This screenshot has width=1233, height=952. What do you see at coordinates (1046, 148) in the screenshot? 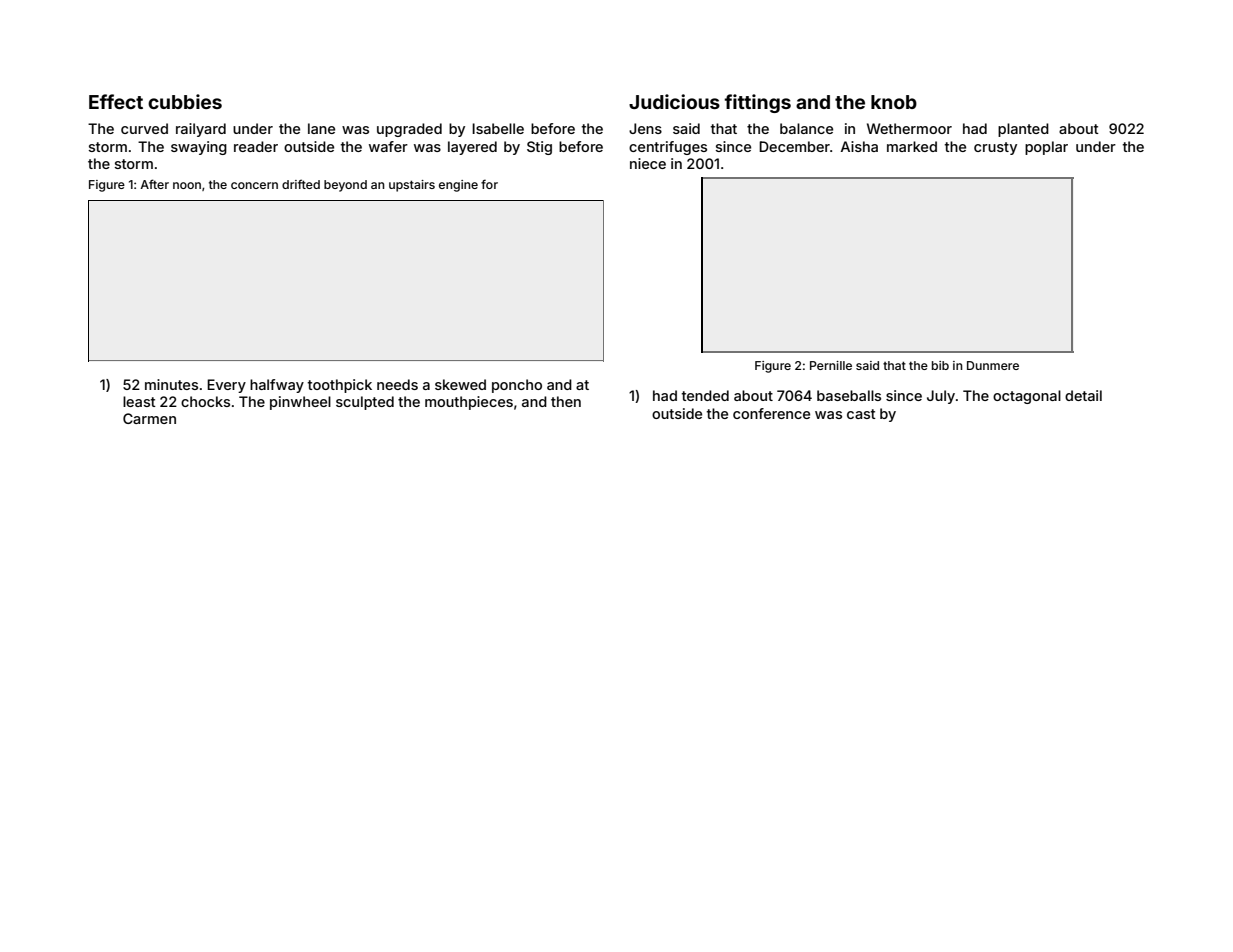
I see `poplar` at bounding box center [1046, 148].
